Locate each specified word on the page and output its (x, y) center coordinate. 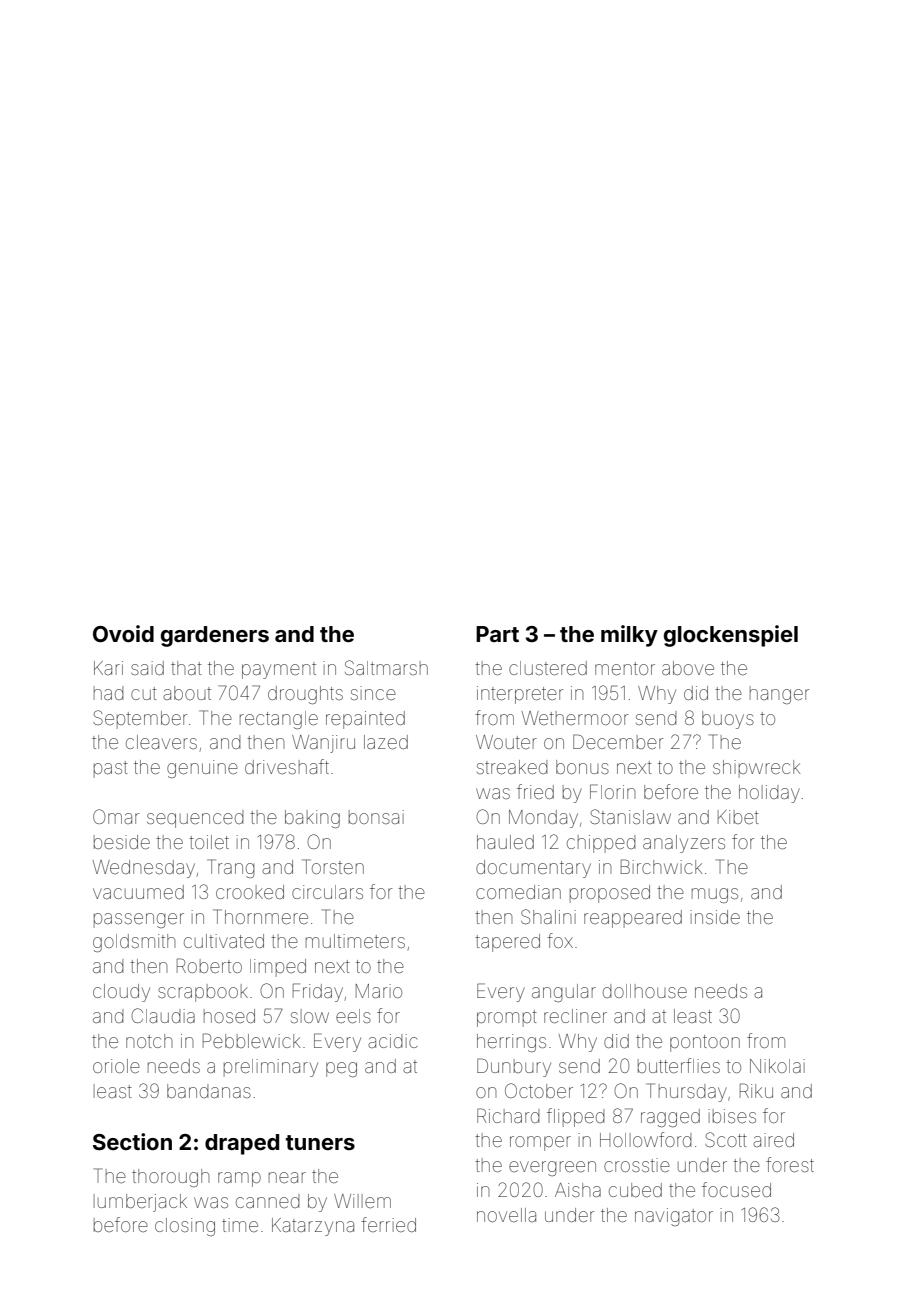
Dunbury (514, 1067)
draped (242, 1144)
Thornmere (260, 916)
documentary (533, 869)
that (186, 668)
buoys (728, 720)
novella (506, 1215)
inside (715, 917)
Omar (116, 816)
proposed (610, 894)
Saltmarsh (386, 667)
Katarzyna (313, 1227)
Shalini (548, 916)
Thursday (686, 1092)
